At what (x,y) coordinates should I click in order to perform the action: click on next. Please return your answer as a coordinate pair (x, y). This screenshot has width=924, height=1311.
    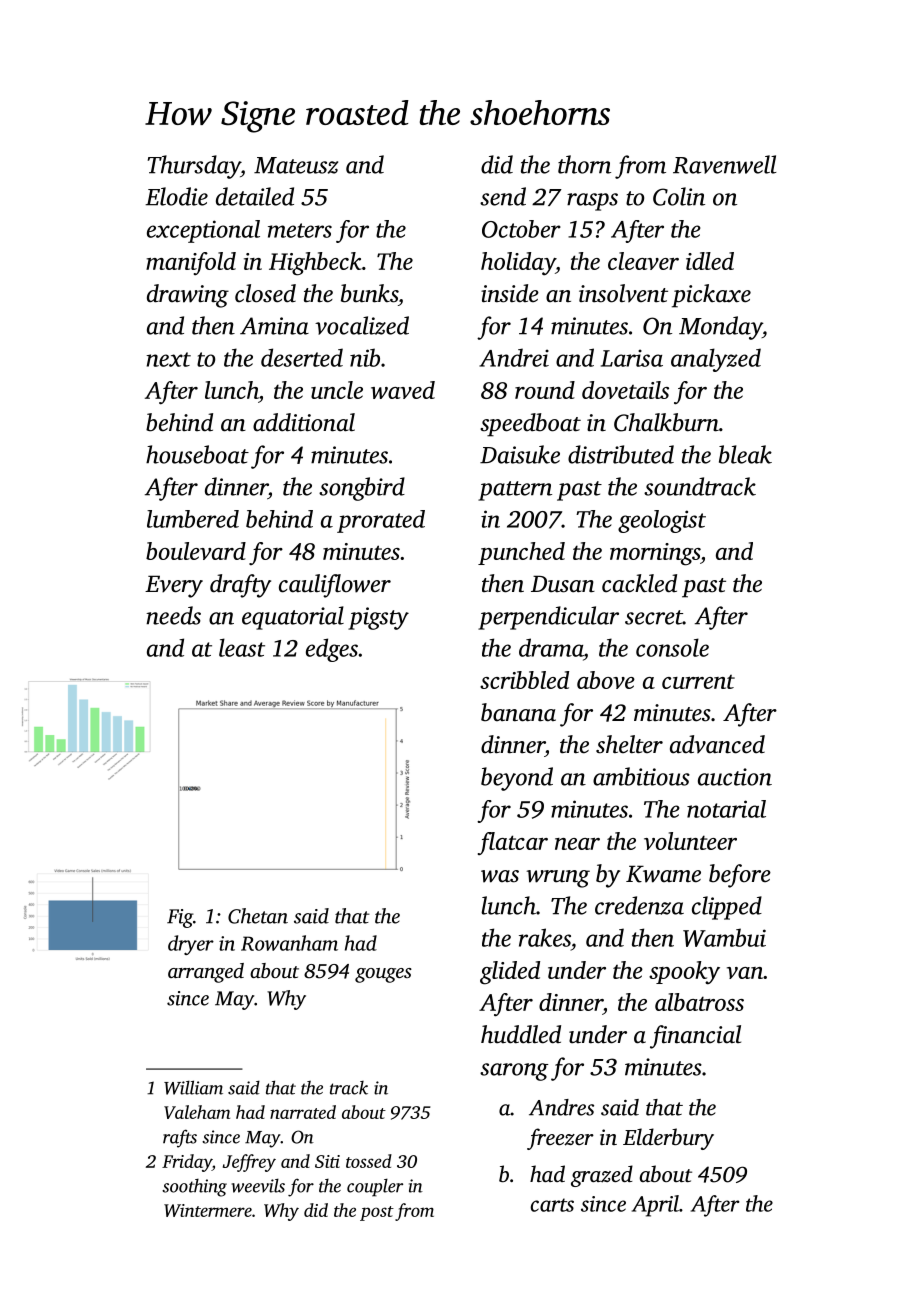
    Looking at the image, I should click on (168, 359).
